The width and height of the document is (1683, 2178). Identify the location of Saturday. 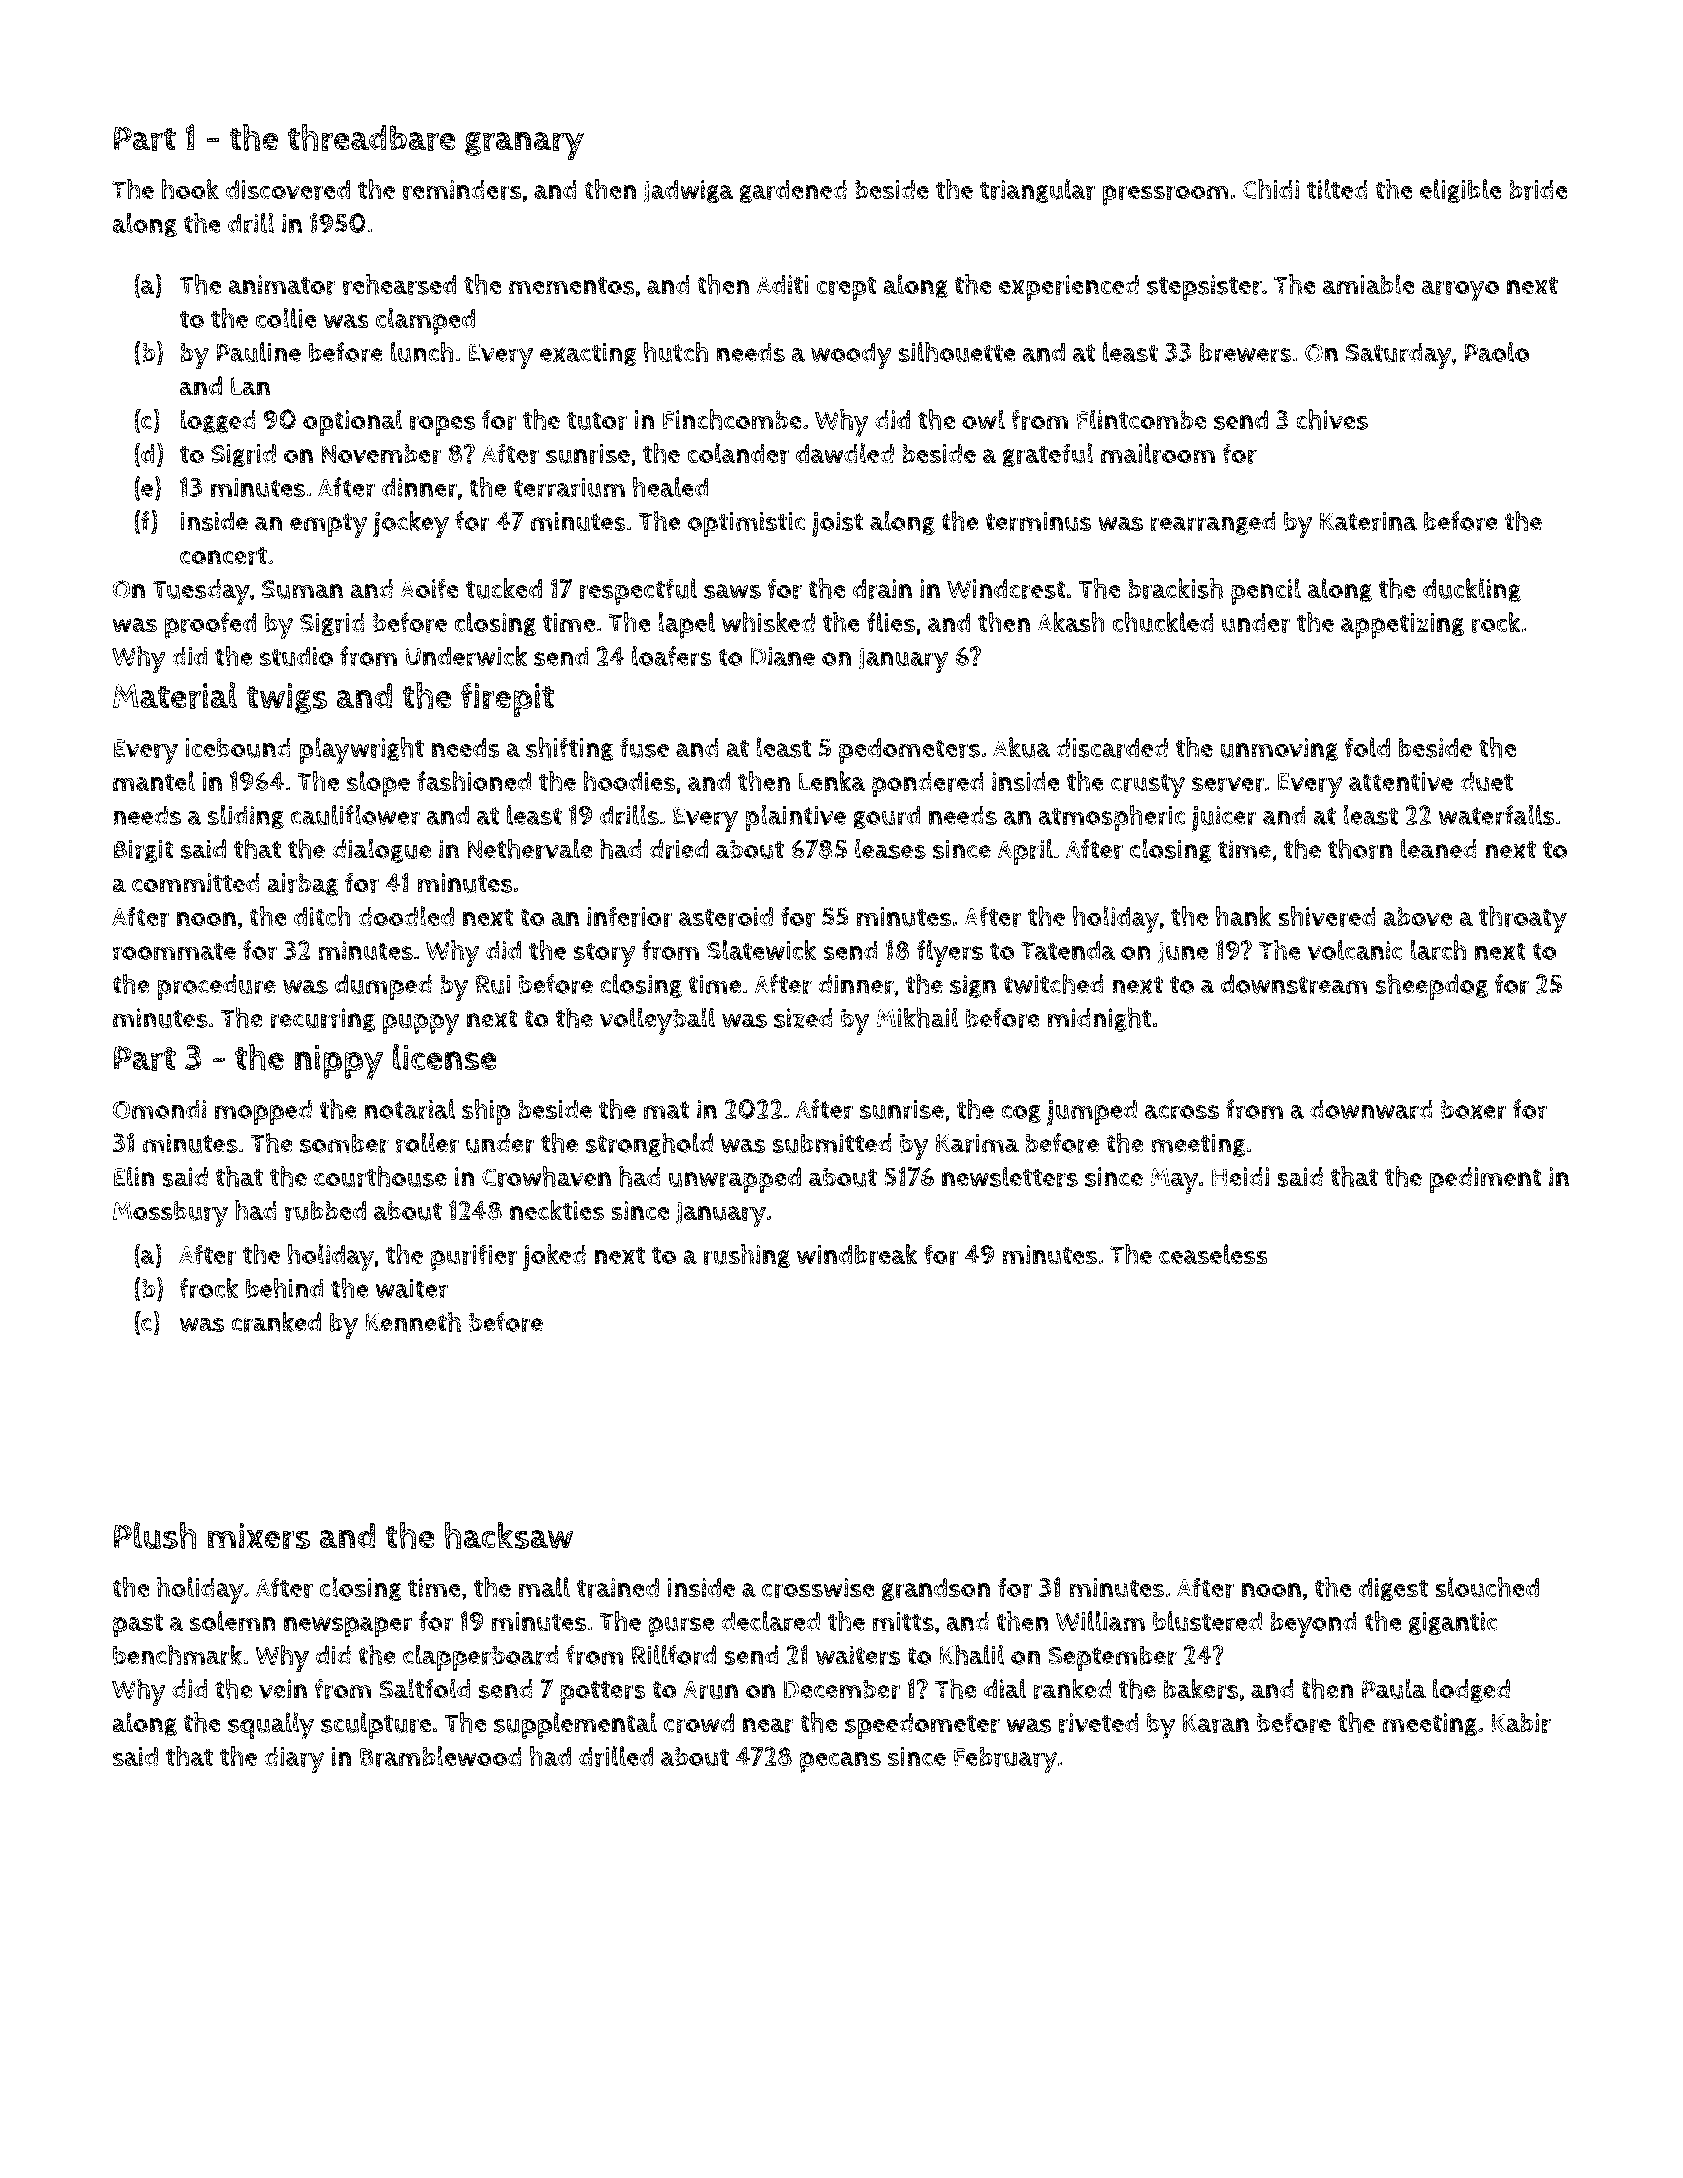
(1399, 355).
